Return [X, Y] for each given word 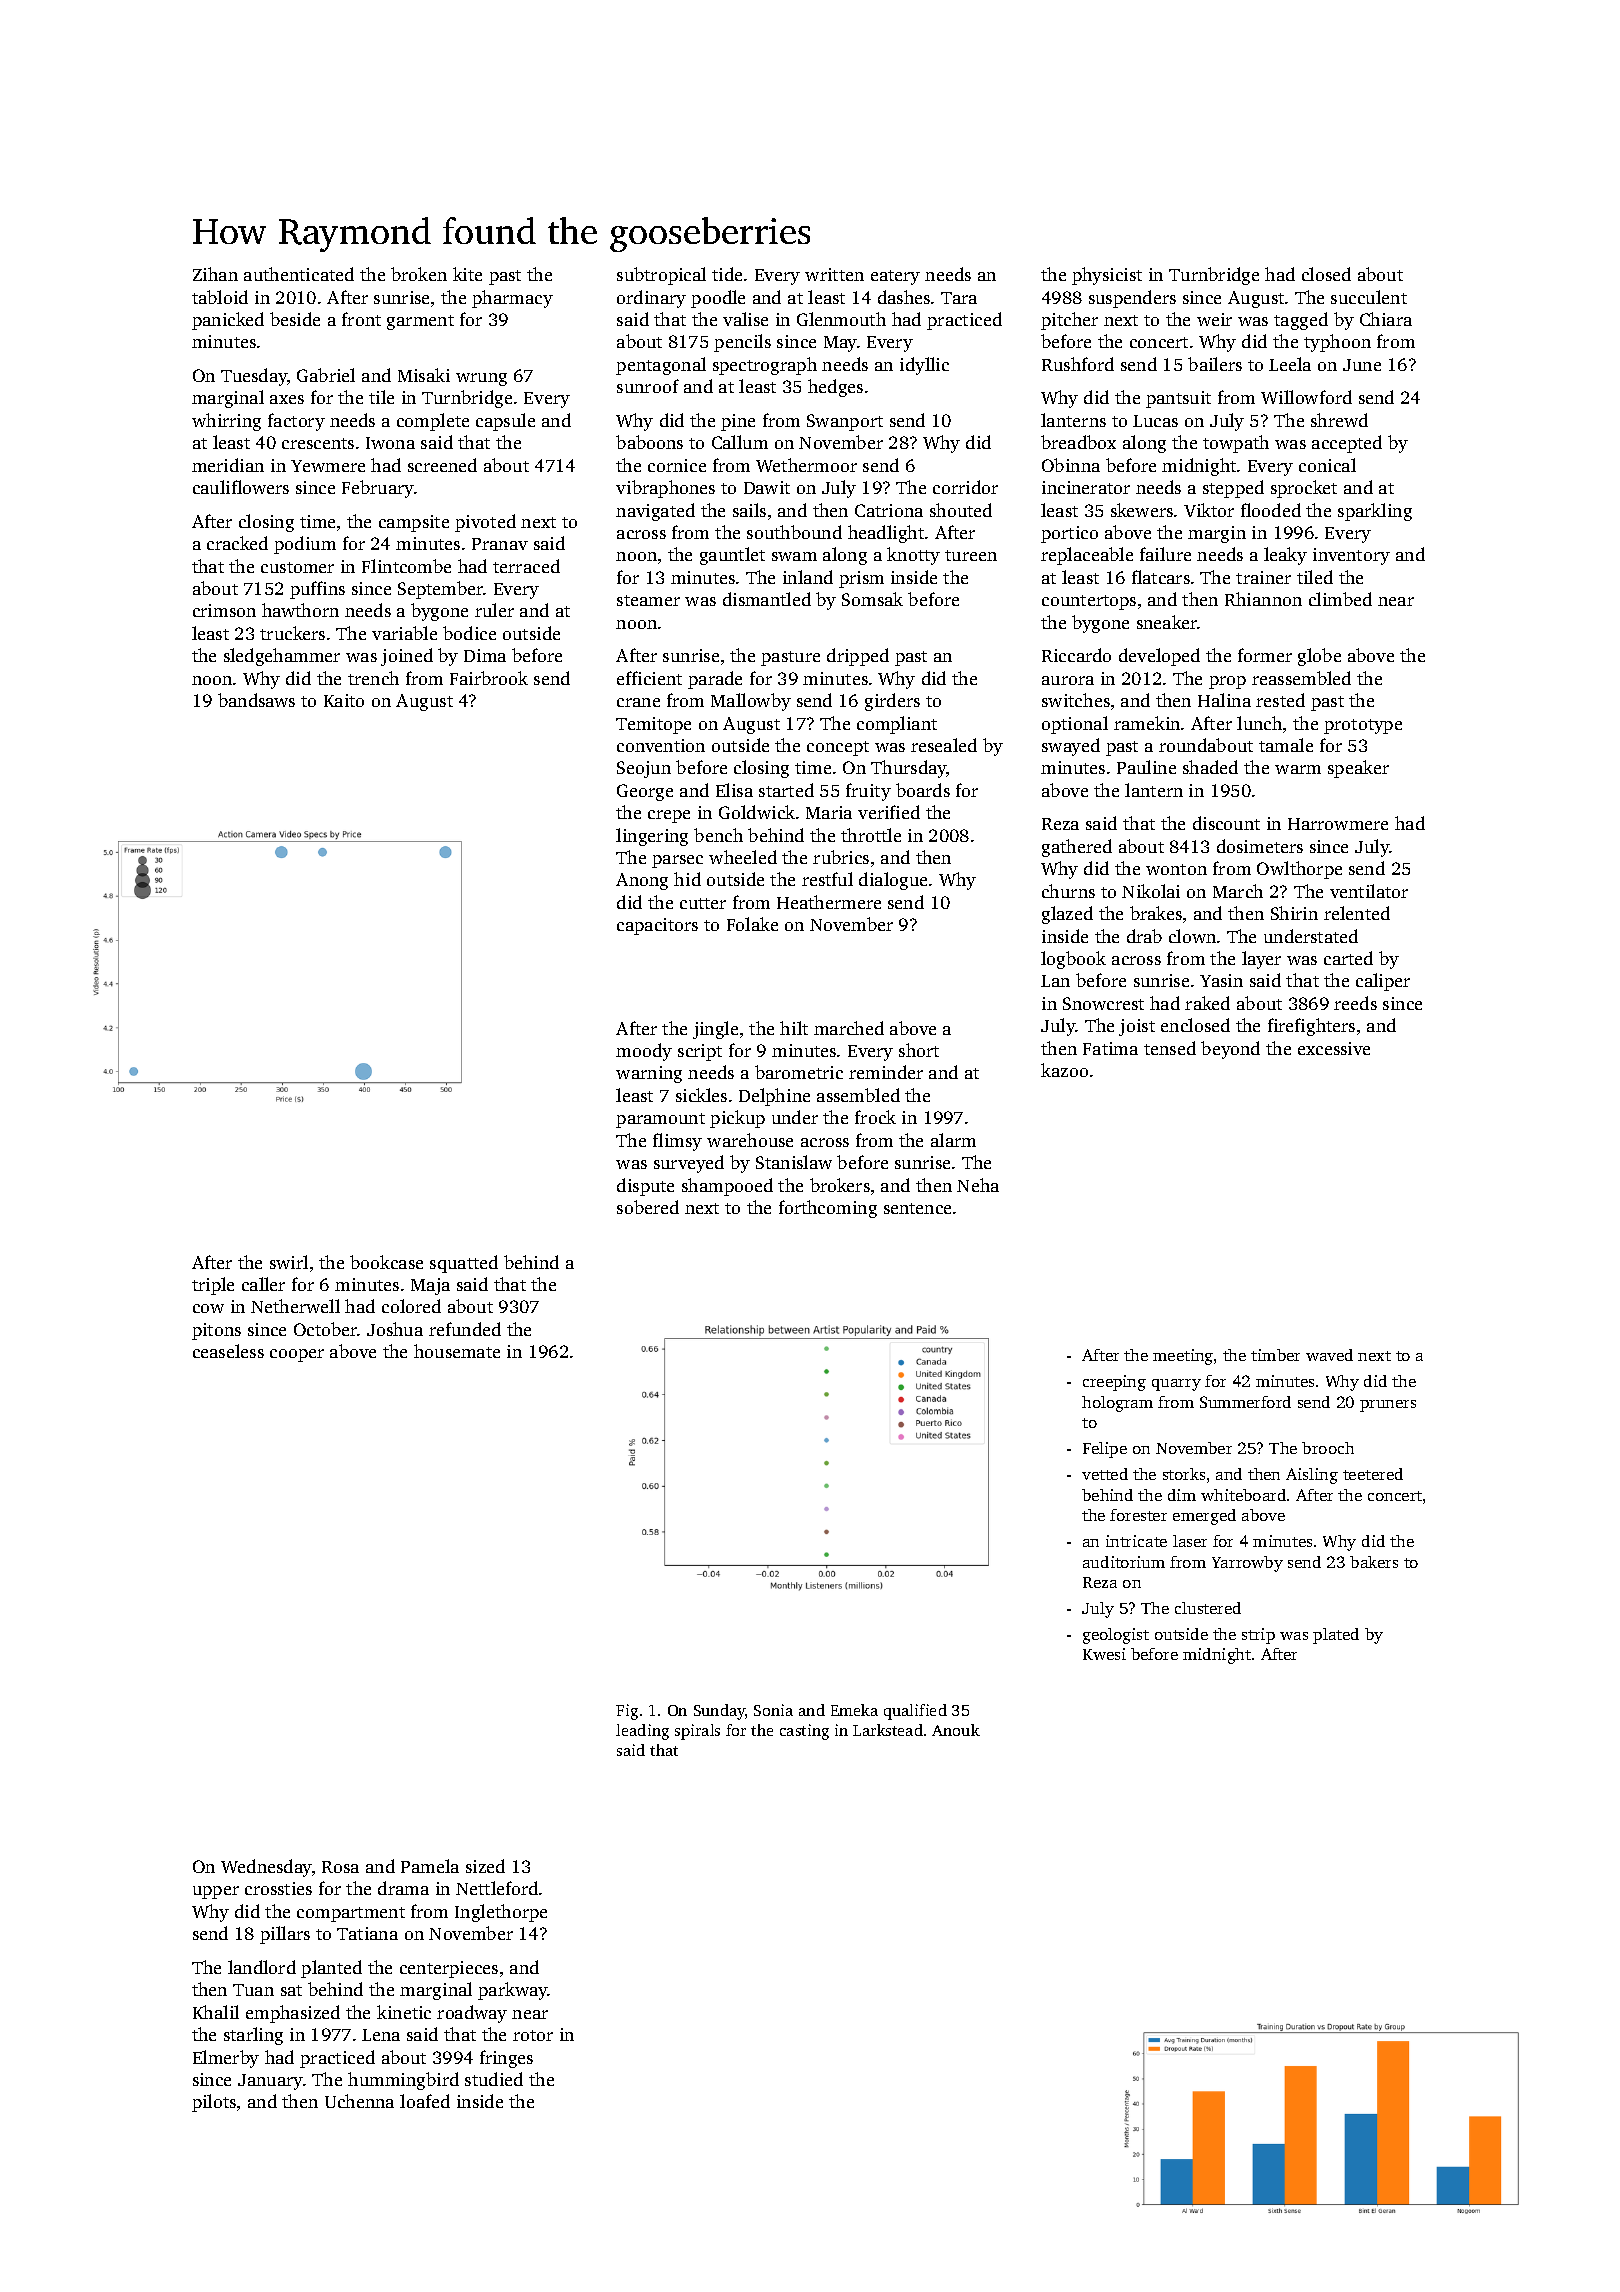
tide [727, 274]
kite [467, 274]
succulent [1369, 297]
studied [494, 2079]
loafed [425, 2101]
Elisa [734, 790]
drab [1144, 936]
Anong [642, 881]
